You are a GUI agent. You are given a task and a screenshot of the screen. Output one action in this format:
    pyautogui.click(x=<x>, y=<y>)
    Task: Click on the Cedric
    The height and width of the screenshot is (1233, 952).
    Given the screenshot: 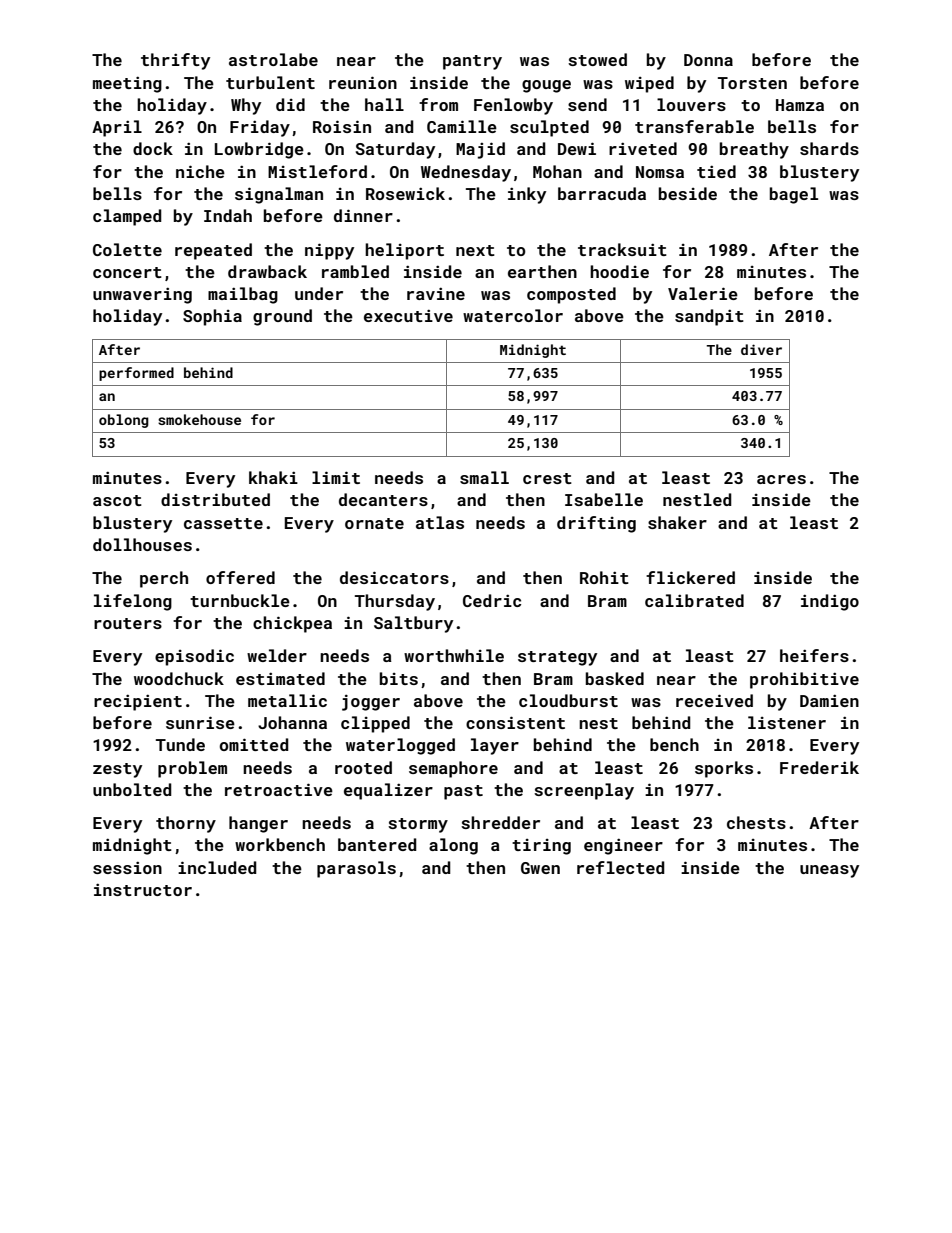 What is the action you would take?
    pyautogui.click(x=492, y=600)
